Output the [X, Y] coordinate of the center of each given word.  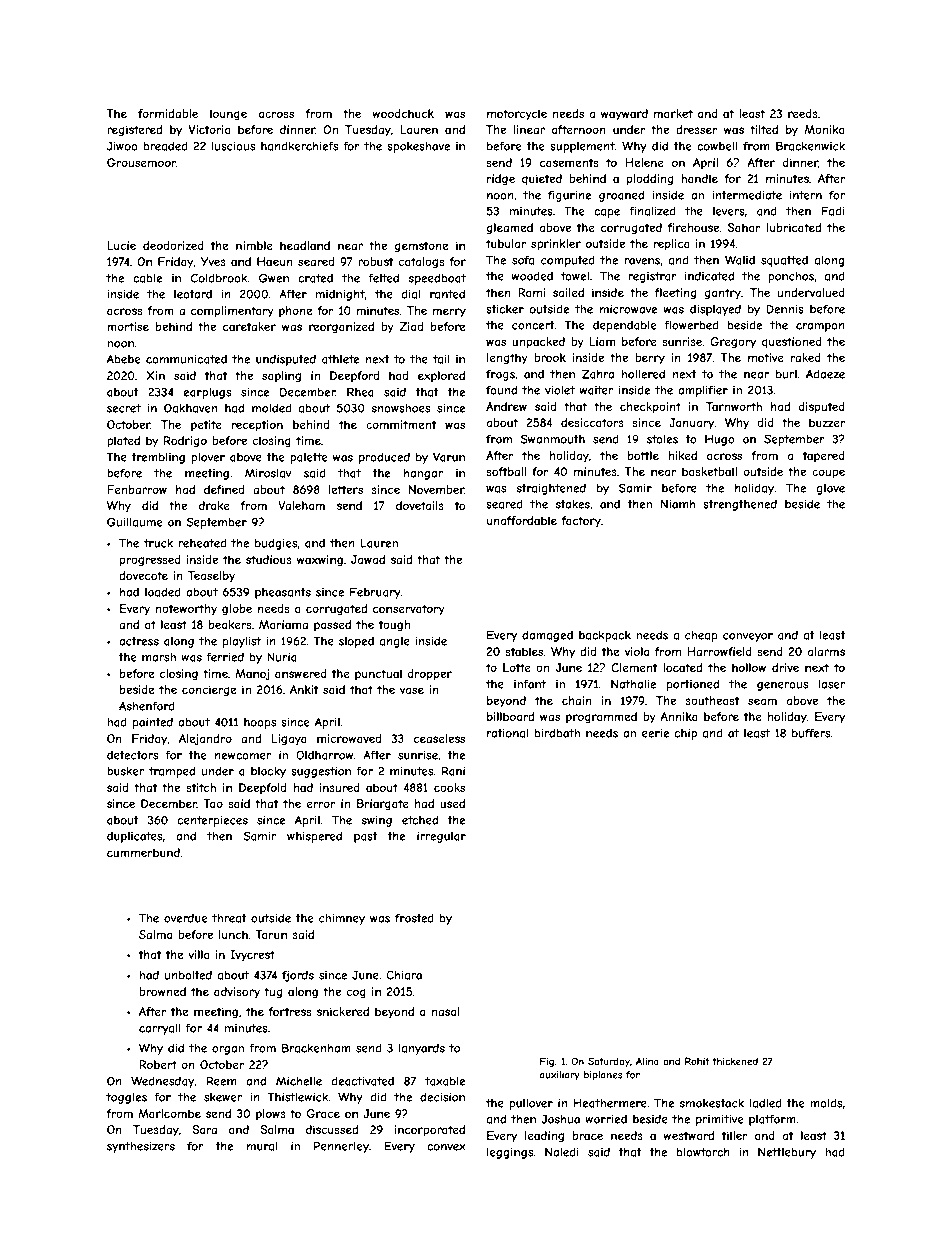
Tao [213, 803]
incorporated [430, 1131]
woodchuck [403, 113]
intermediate [747, 195]
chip [686, 734]
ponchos [791, 277]
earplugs [207, 393]
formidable [168, 113]
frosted [414, 918]
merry [449, 313]
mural [262, 1146]
